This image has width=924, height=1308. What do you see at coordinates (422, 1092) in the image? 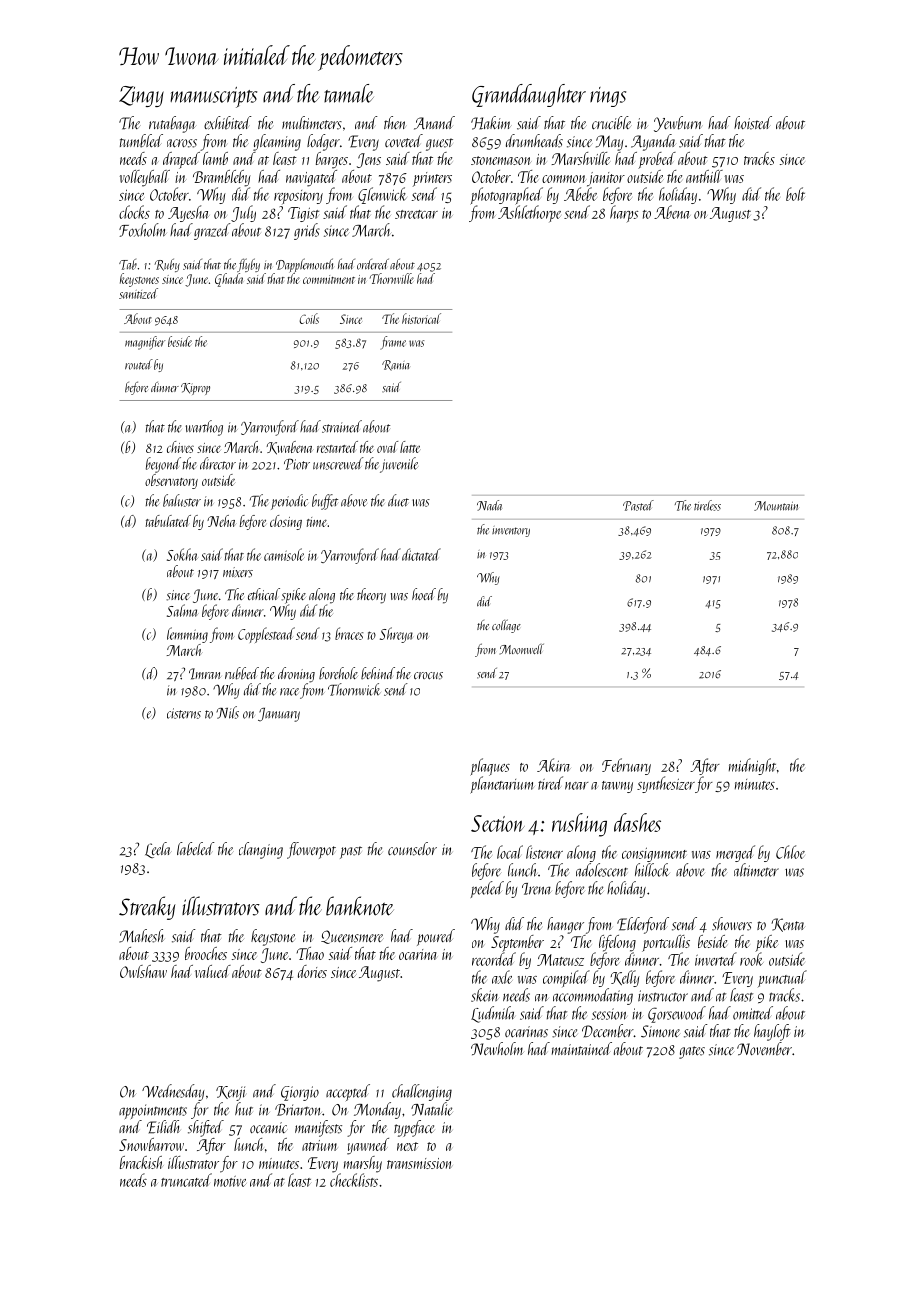
I see `challenging` at bounding box center [422, 1092].
